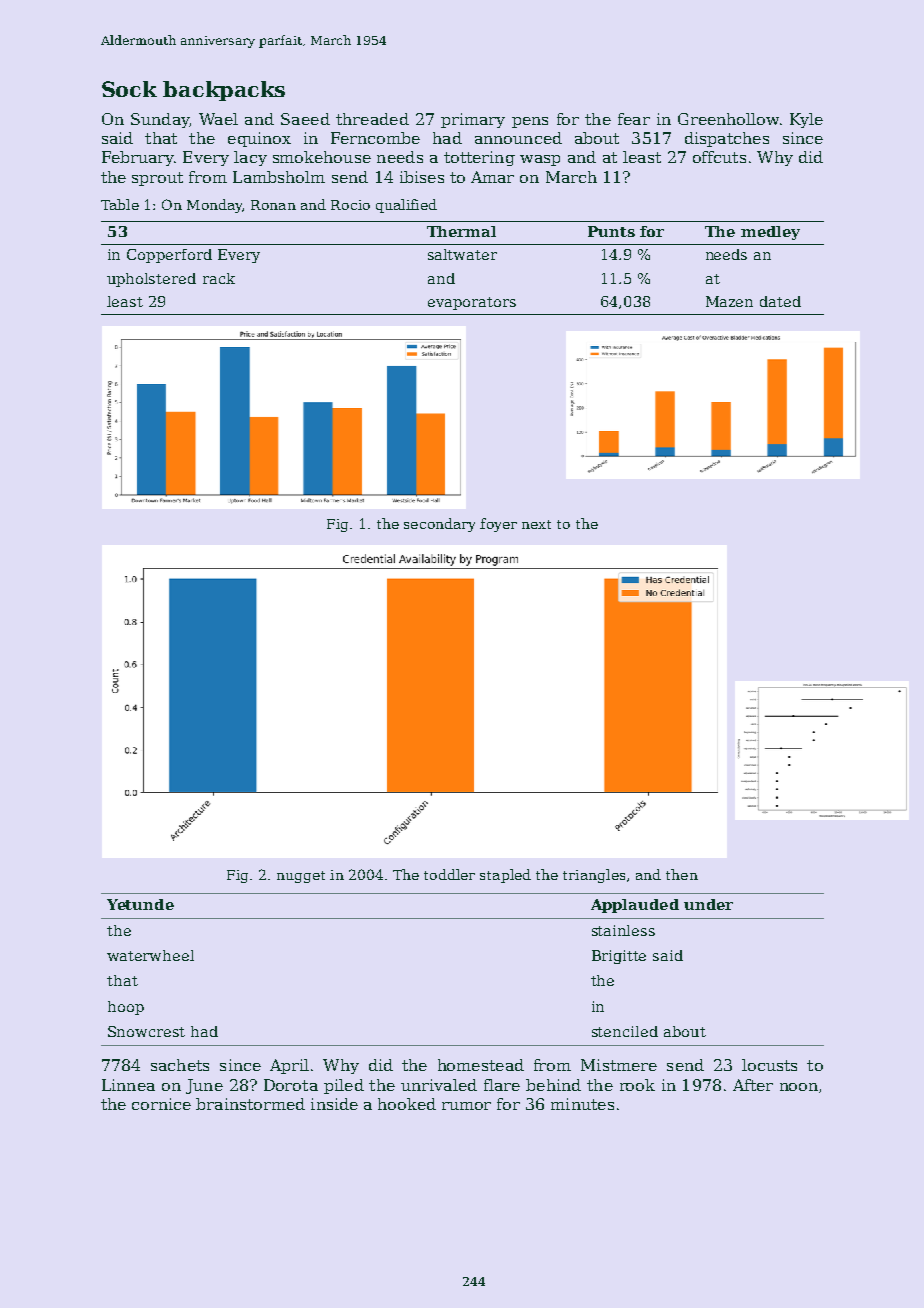 This document has height=1308, width=924. I want to click on Copperford, so click(169, 256).
